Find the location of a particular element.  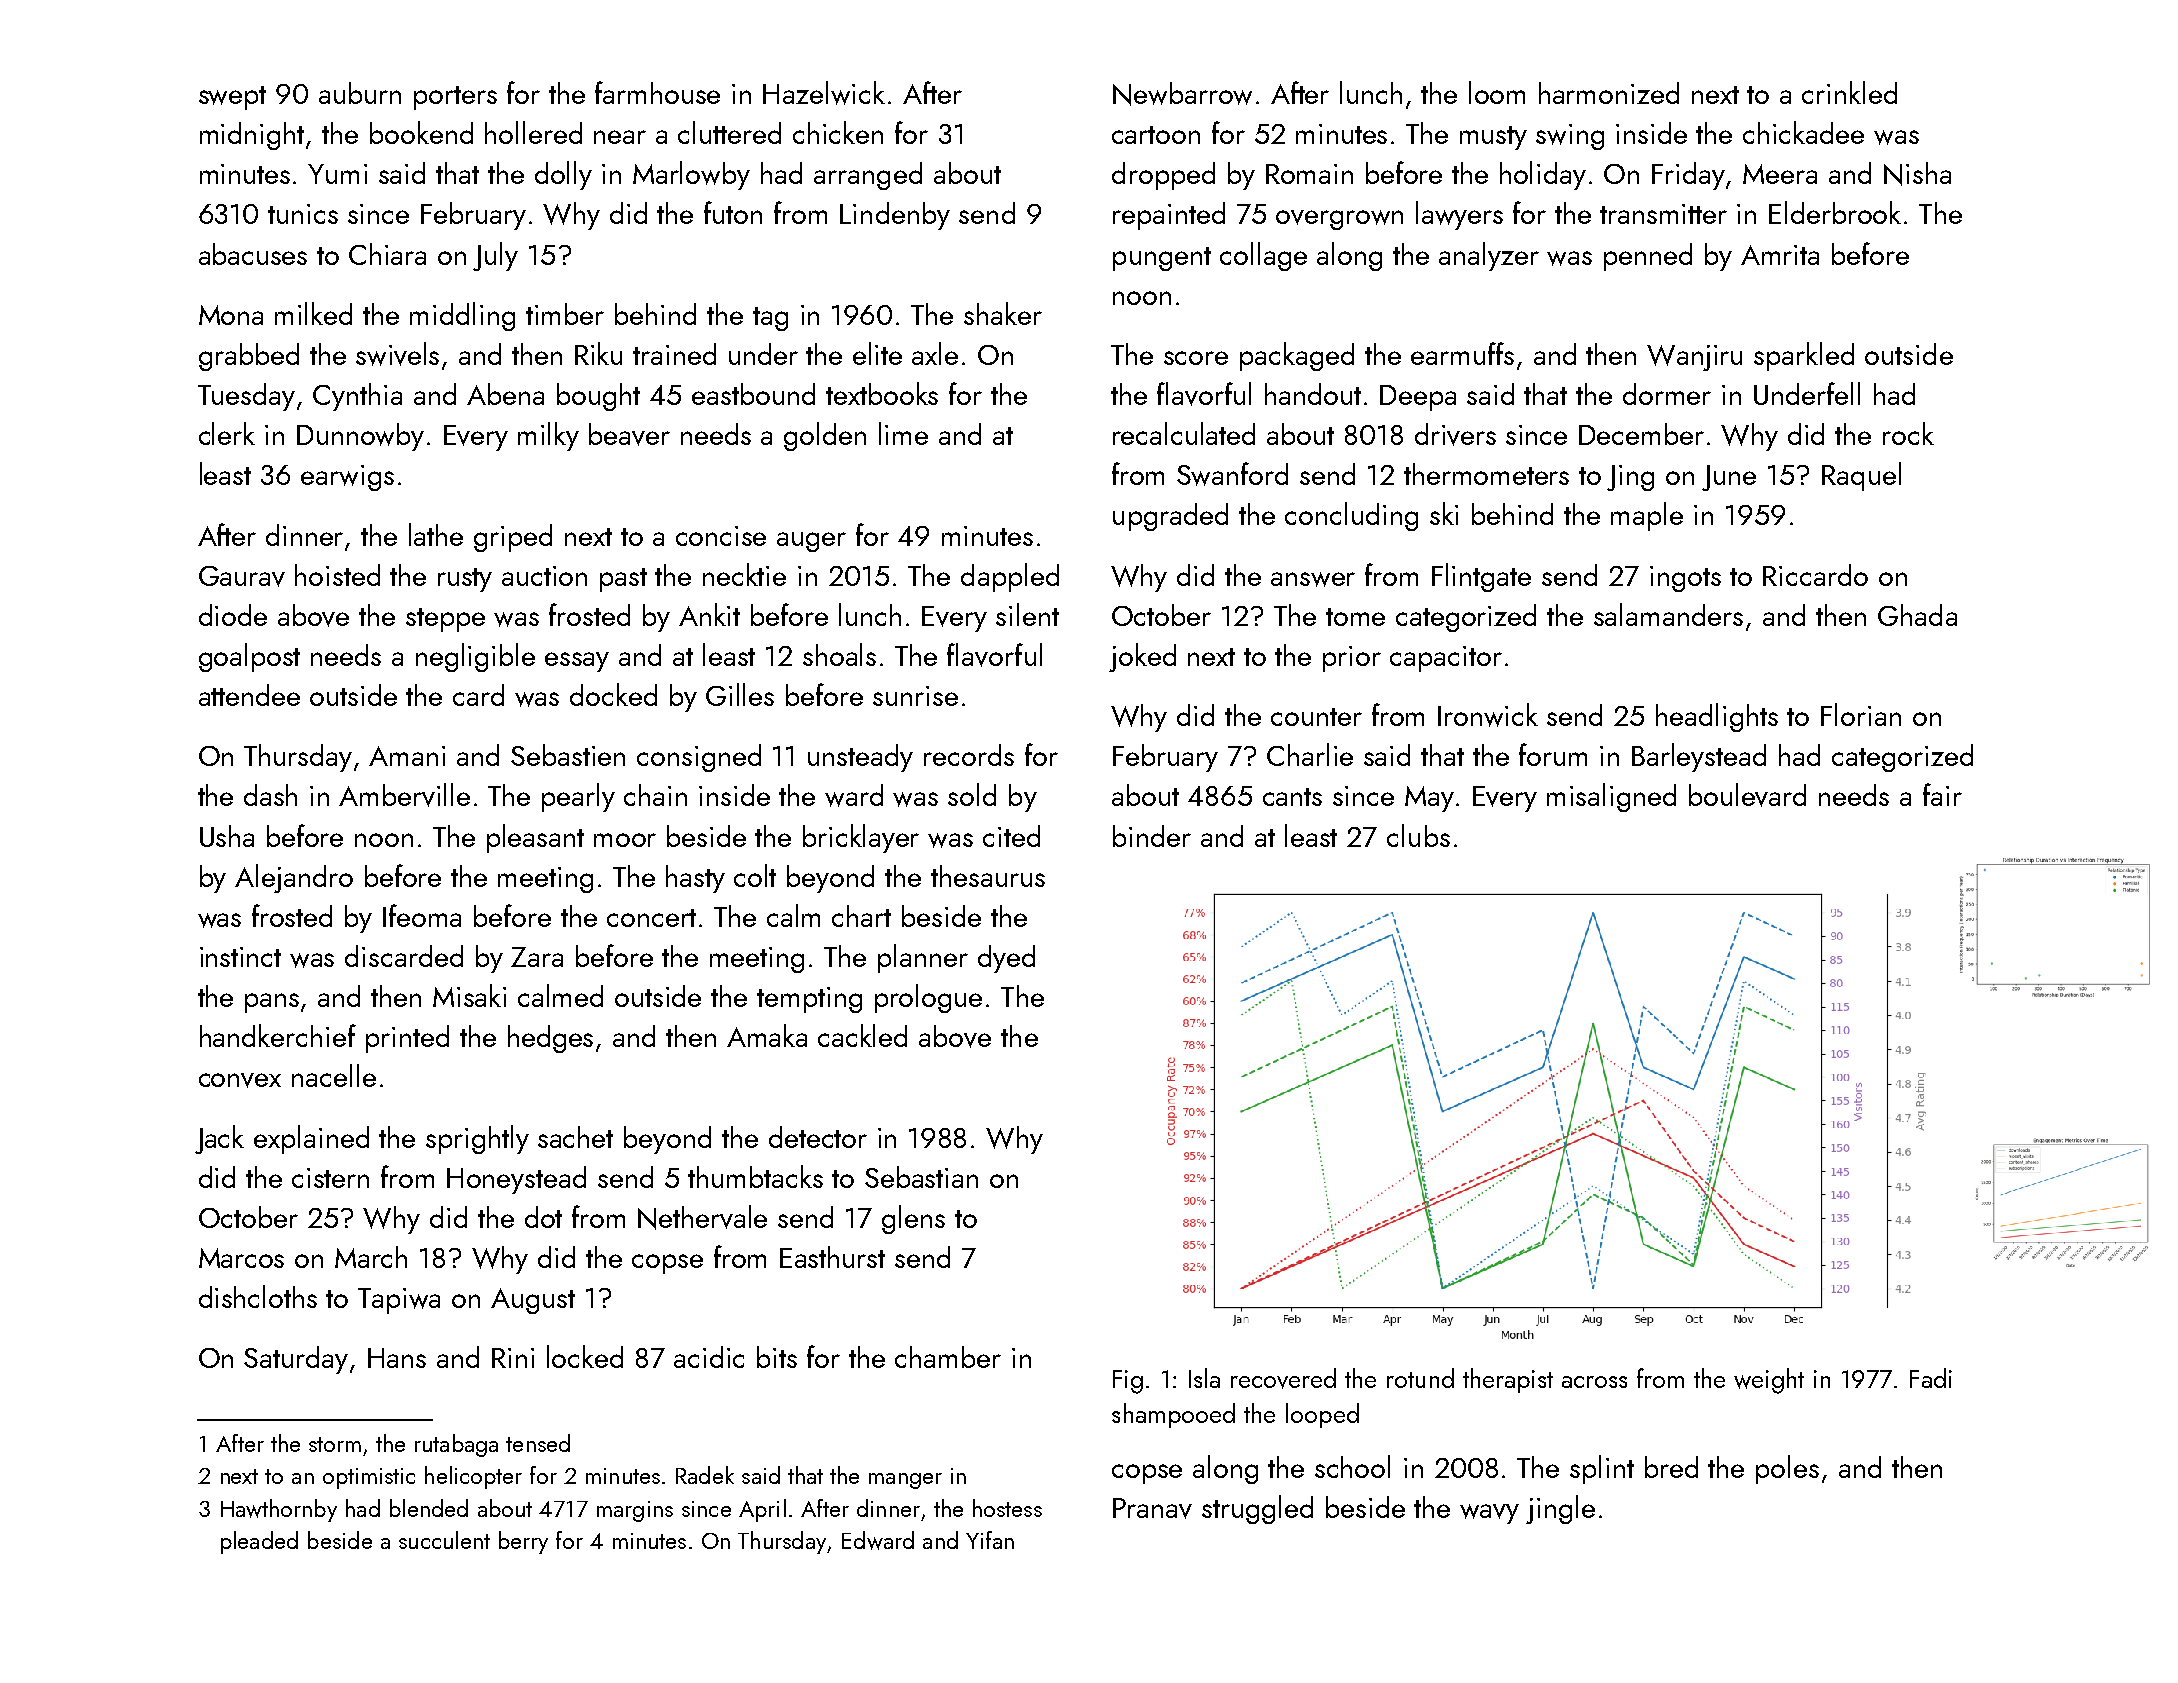

cluttered is located at coordinates (729, 132).
